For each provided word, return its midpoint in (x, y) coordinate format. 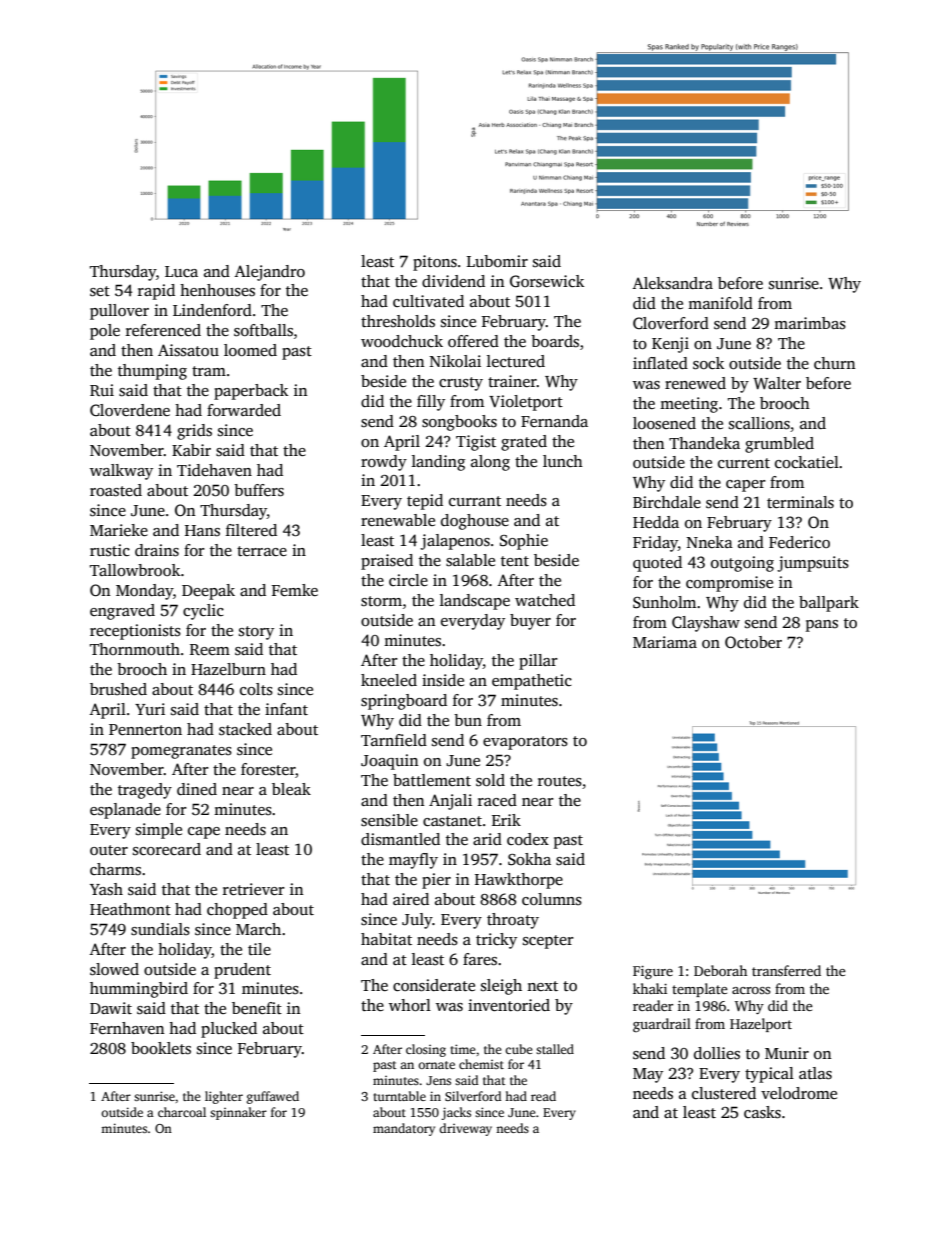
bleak (291, 789)
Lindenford (212, 310)
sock (708, 363)
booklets (161, 1048)
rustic (110, 550)
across (751, 990)
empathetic (532, 682)
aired (411, 899)
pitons (435, 263)
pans (822, 626)
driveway (465, 1129)
